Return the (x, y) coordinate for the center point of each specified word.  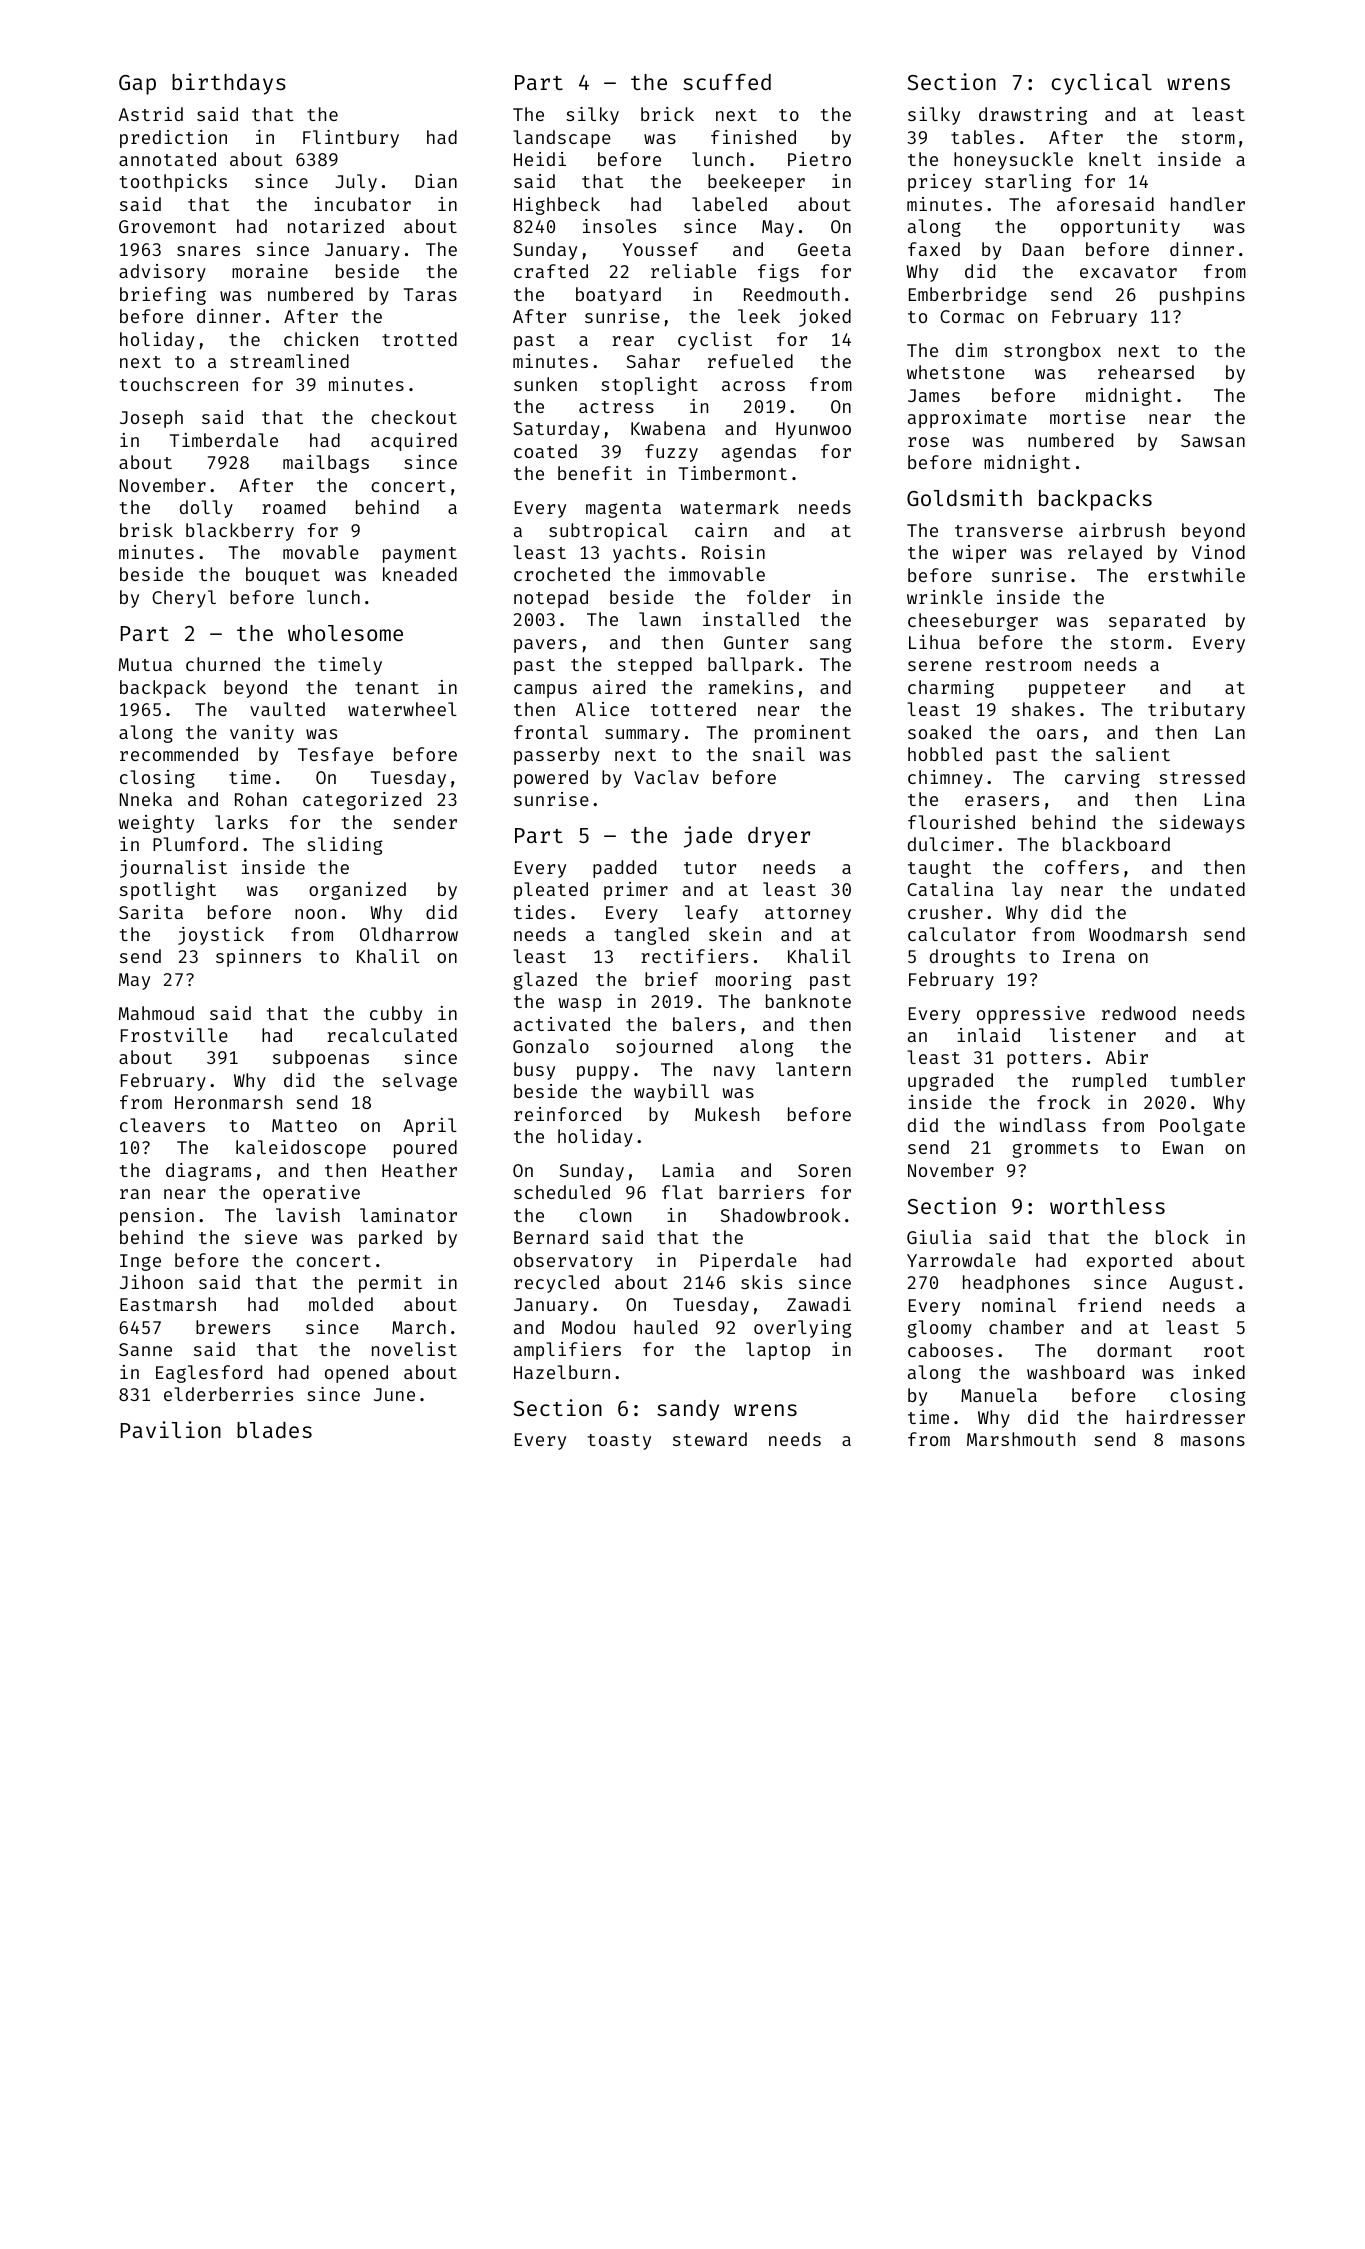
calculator (962, 934)
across (753, 386)
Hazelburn (562, 1372)
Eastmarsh (168, 1304)
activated (562, 1024)
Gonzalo (551, 1046)
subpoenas (321, 1059)
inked (1219, 1372)
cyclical (1101, 84)
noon (315, 914)
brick (667, 114)
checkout (414, 417)
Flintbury (351, 139)
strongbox (1052, 352)
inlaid (988, 1035)
